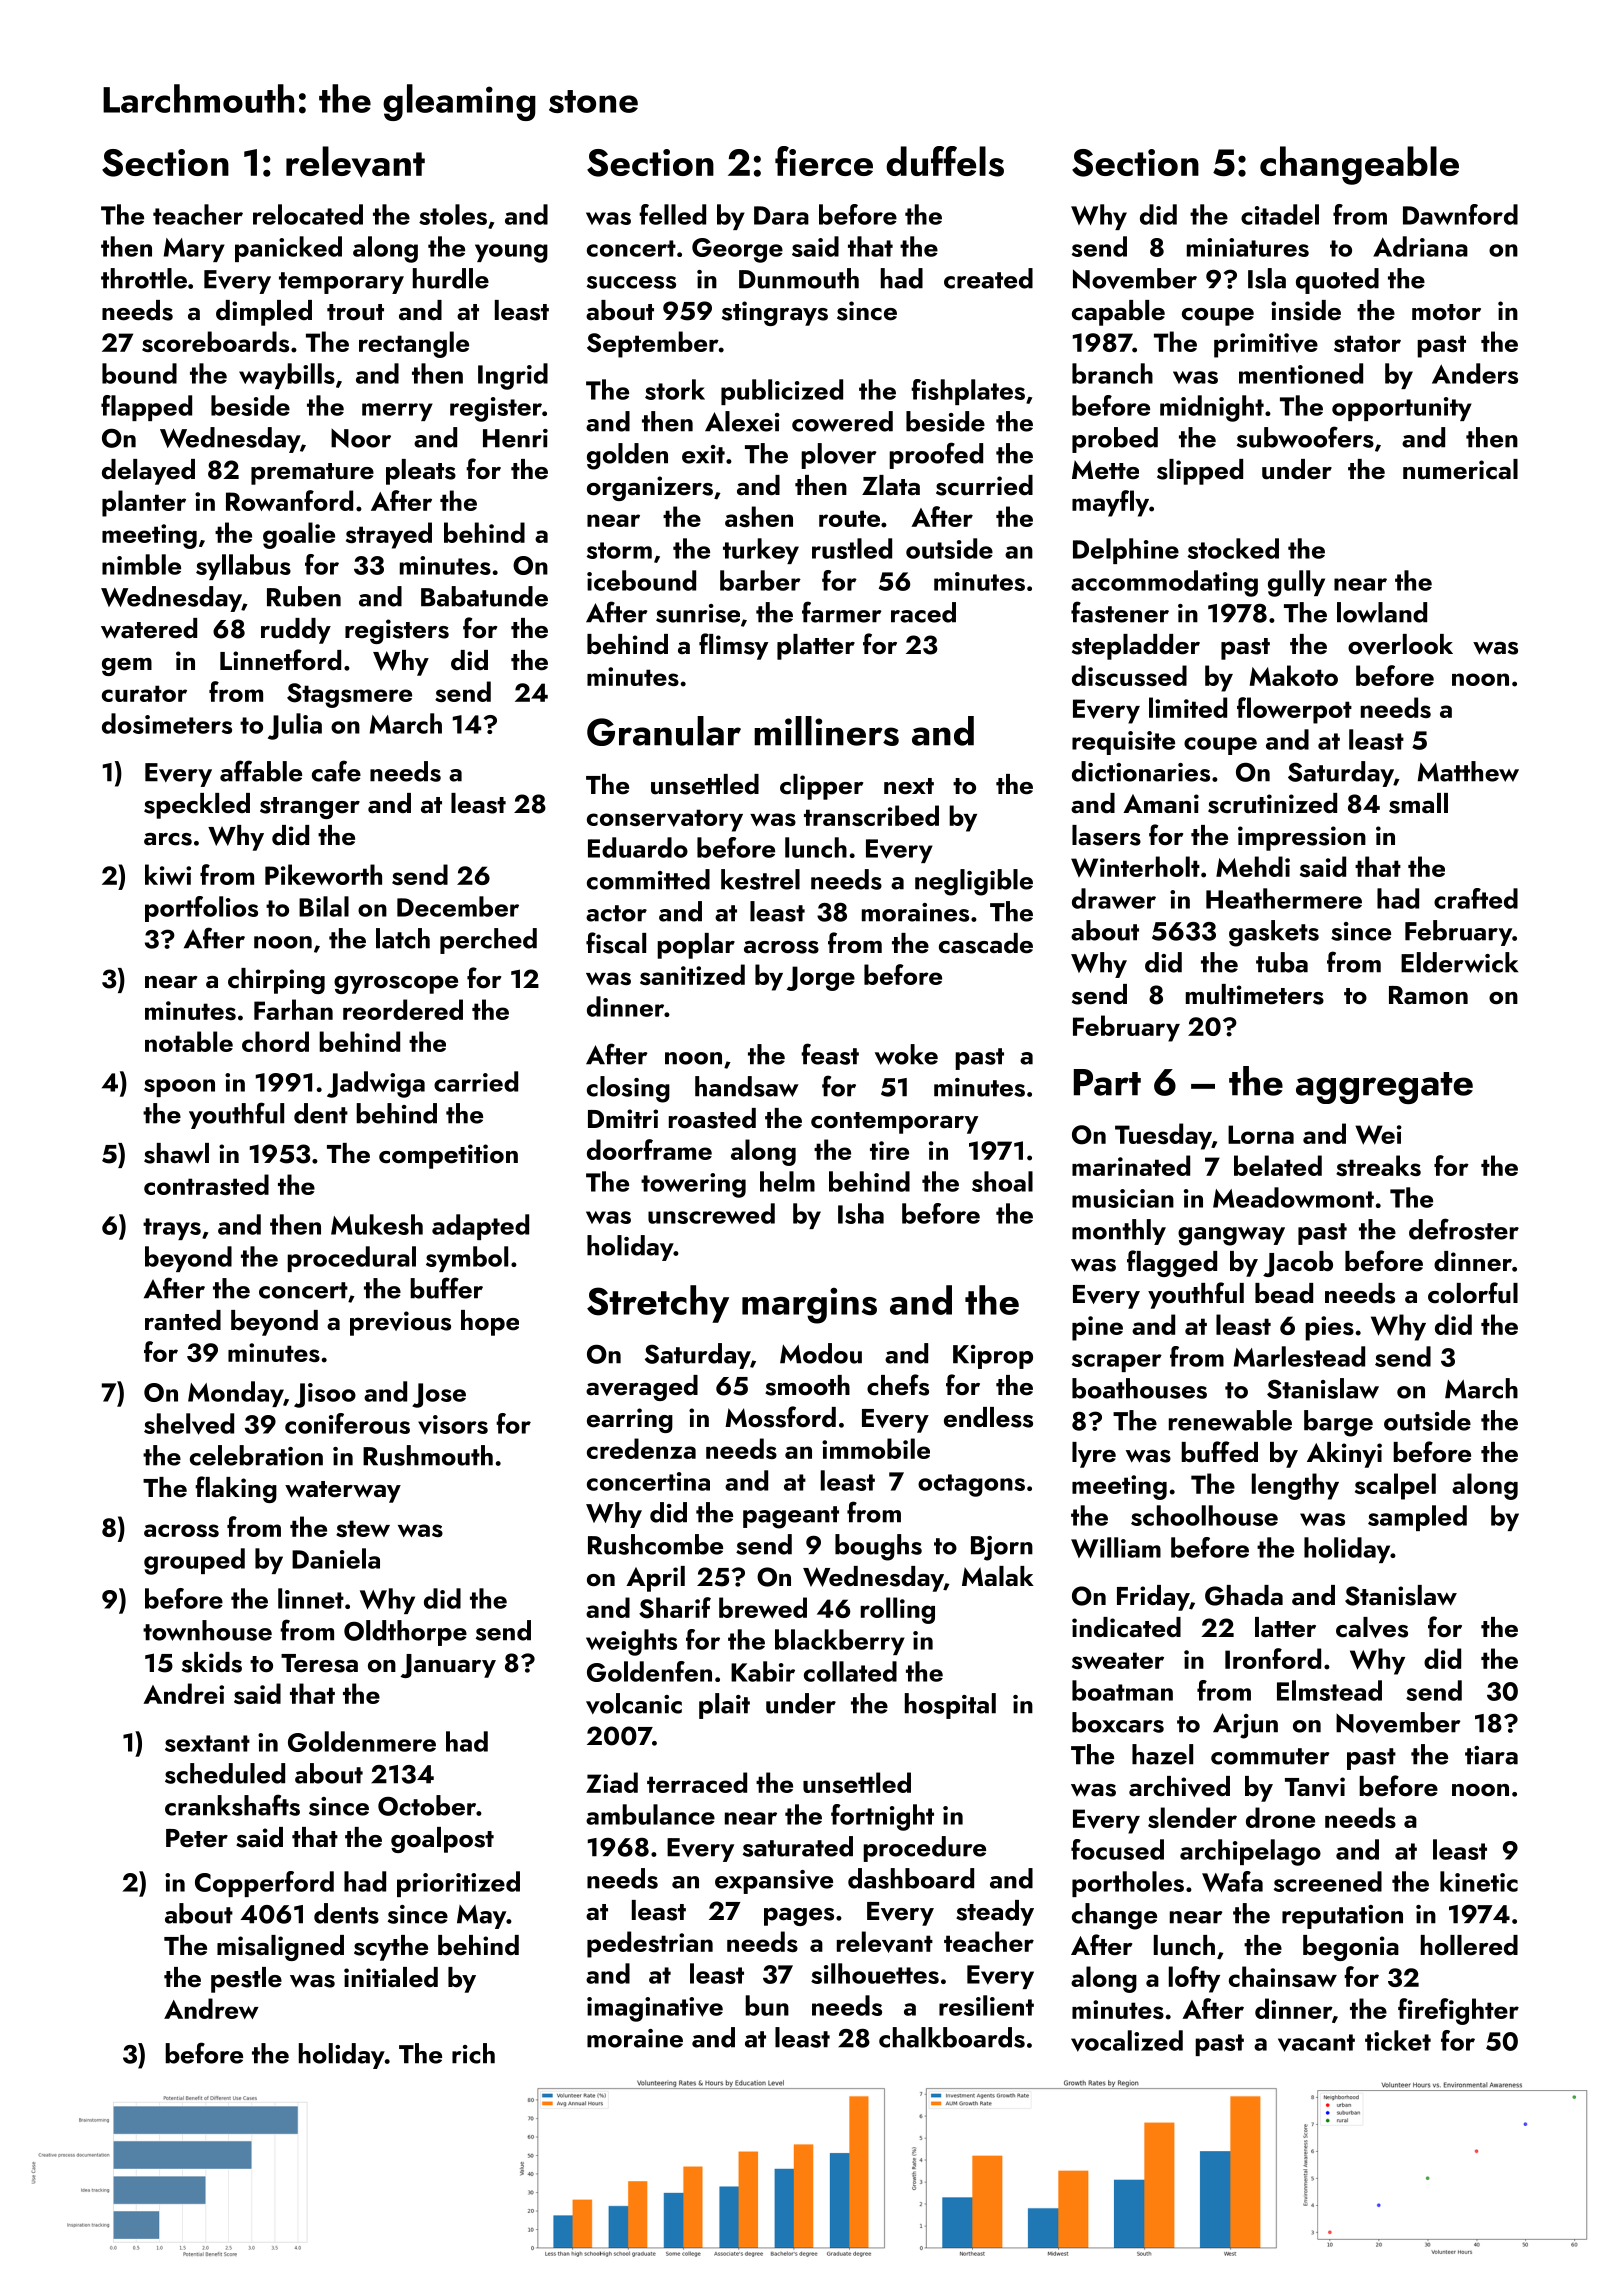  What do you see at coordinates (1464, 1229) in the document?
I see `defroster` at bounding box center [1464, 1229].
